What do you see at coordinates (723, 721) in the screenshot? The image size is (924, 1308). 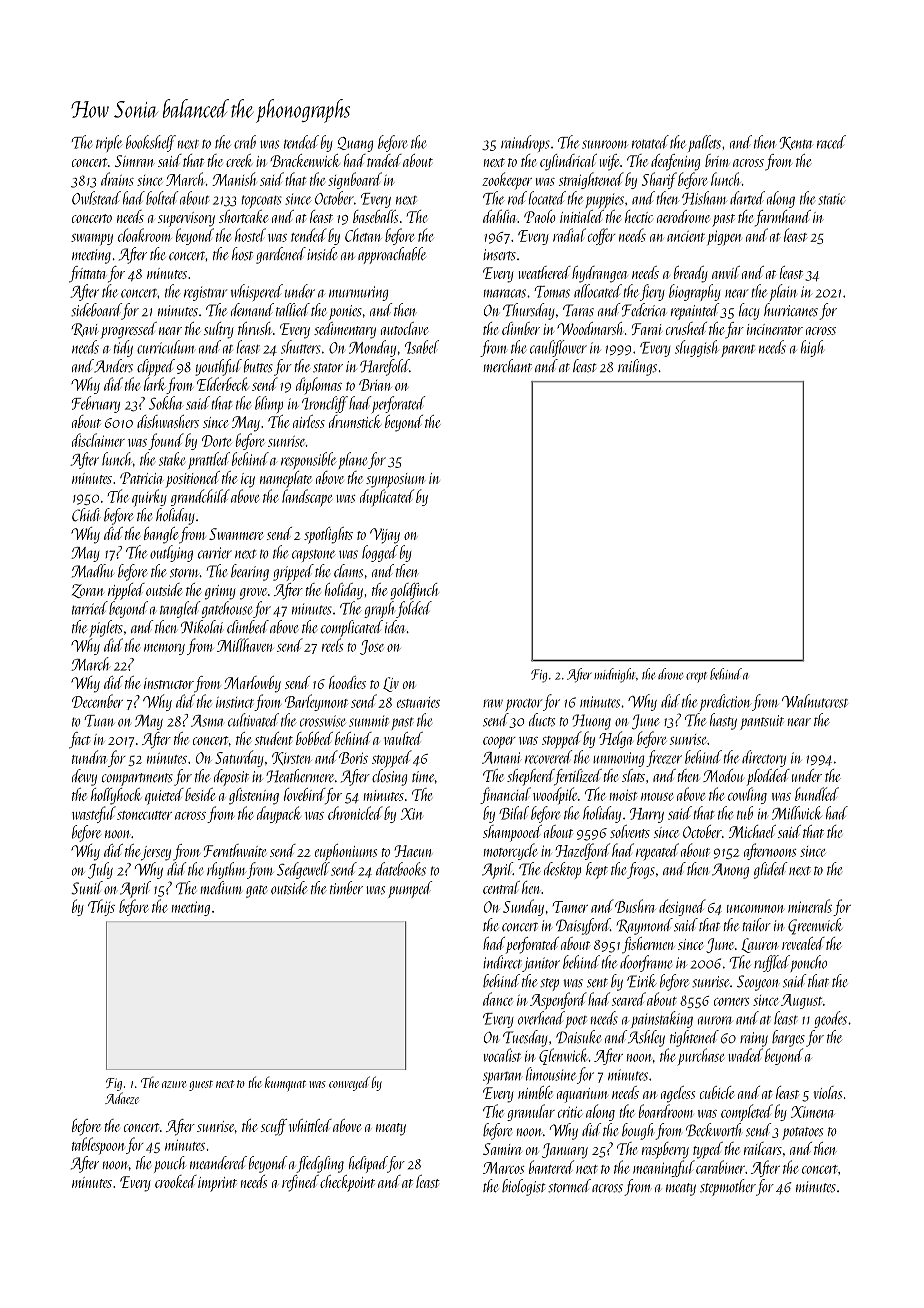 I see `hasty` at bounding box center [723, 721].
